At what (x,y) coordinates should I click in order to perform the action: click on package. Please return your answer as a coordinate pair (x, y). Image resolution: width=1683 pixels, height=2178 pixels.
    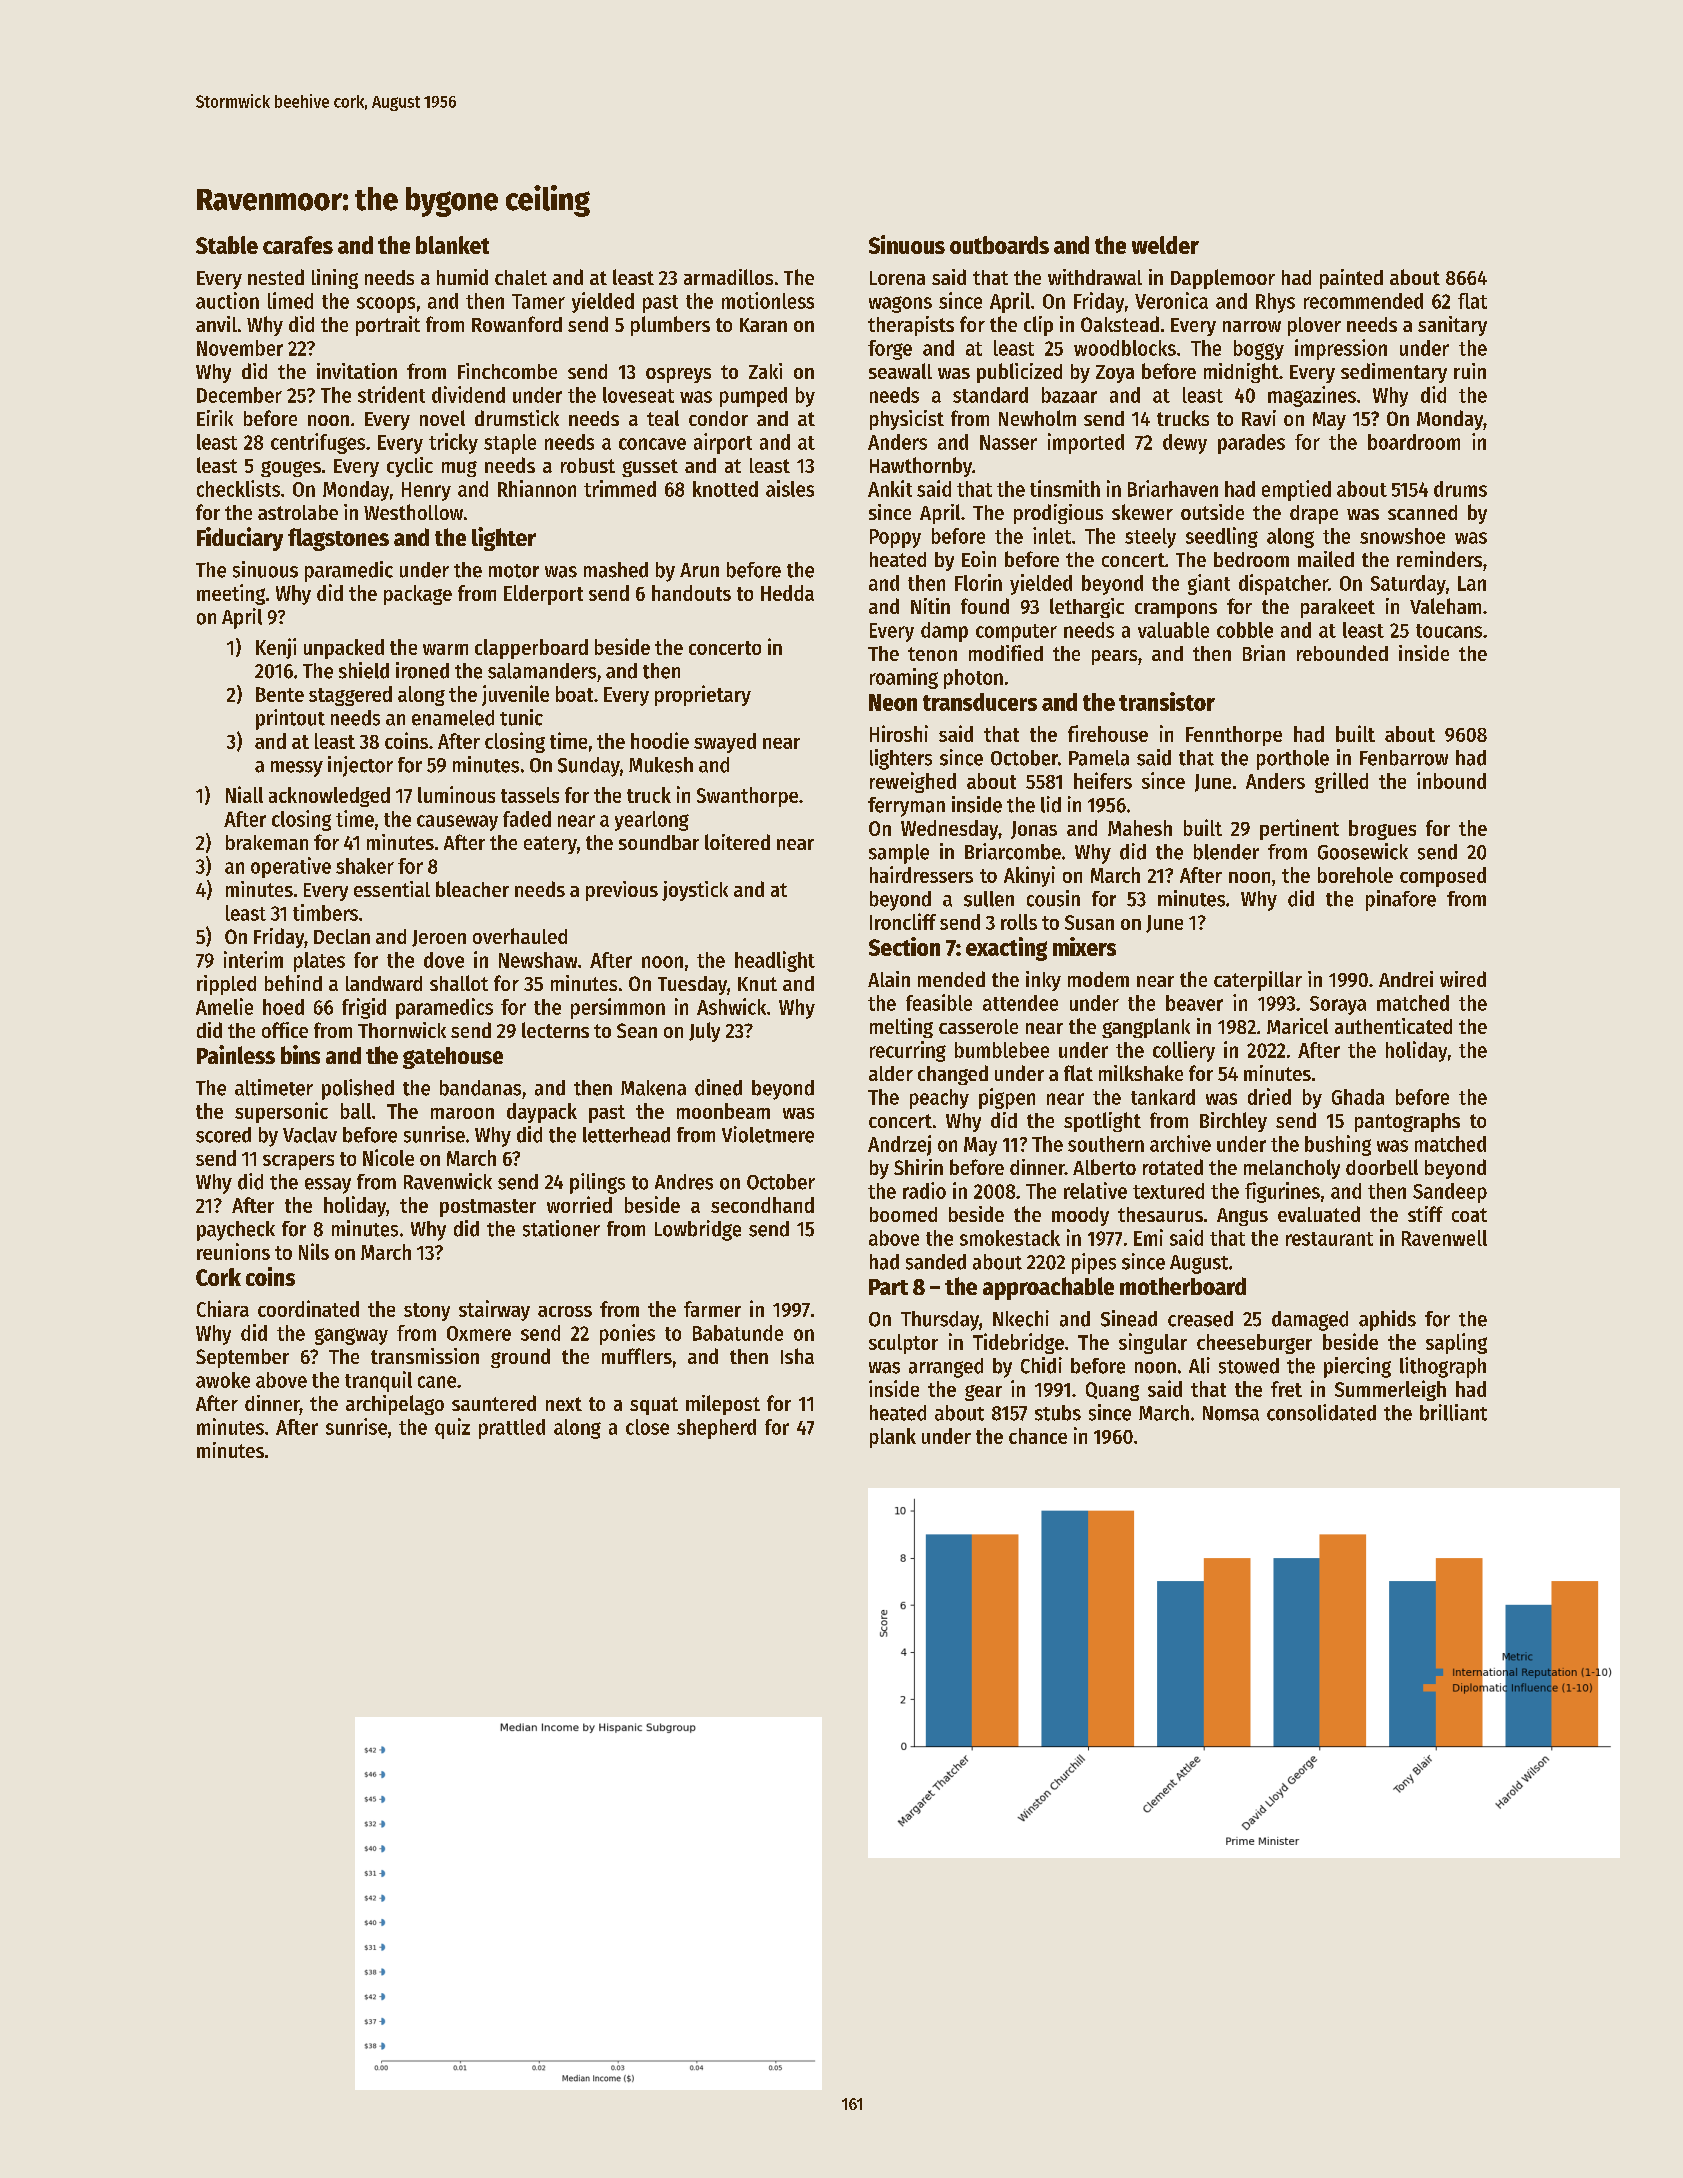
    Looking at the image, I should click on (418, 595).
